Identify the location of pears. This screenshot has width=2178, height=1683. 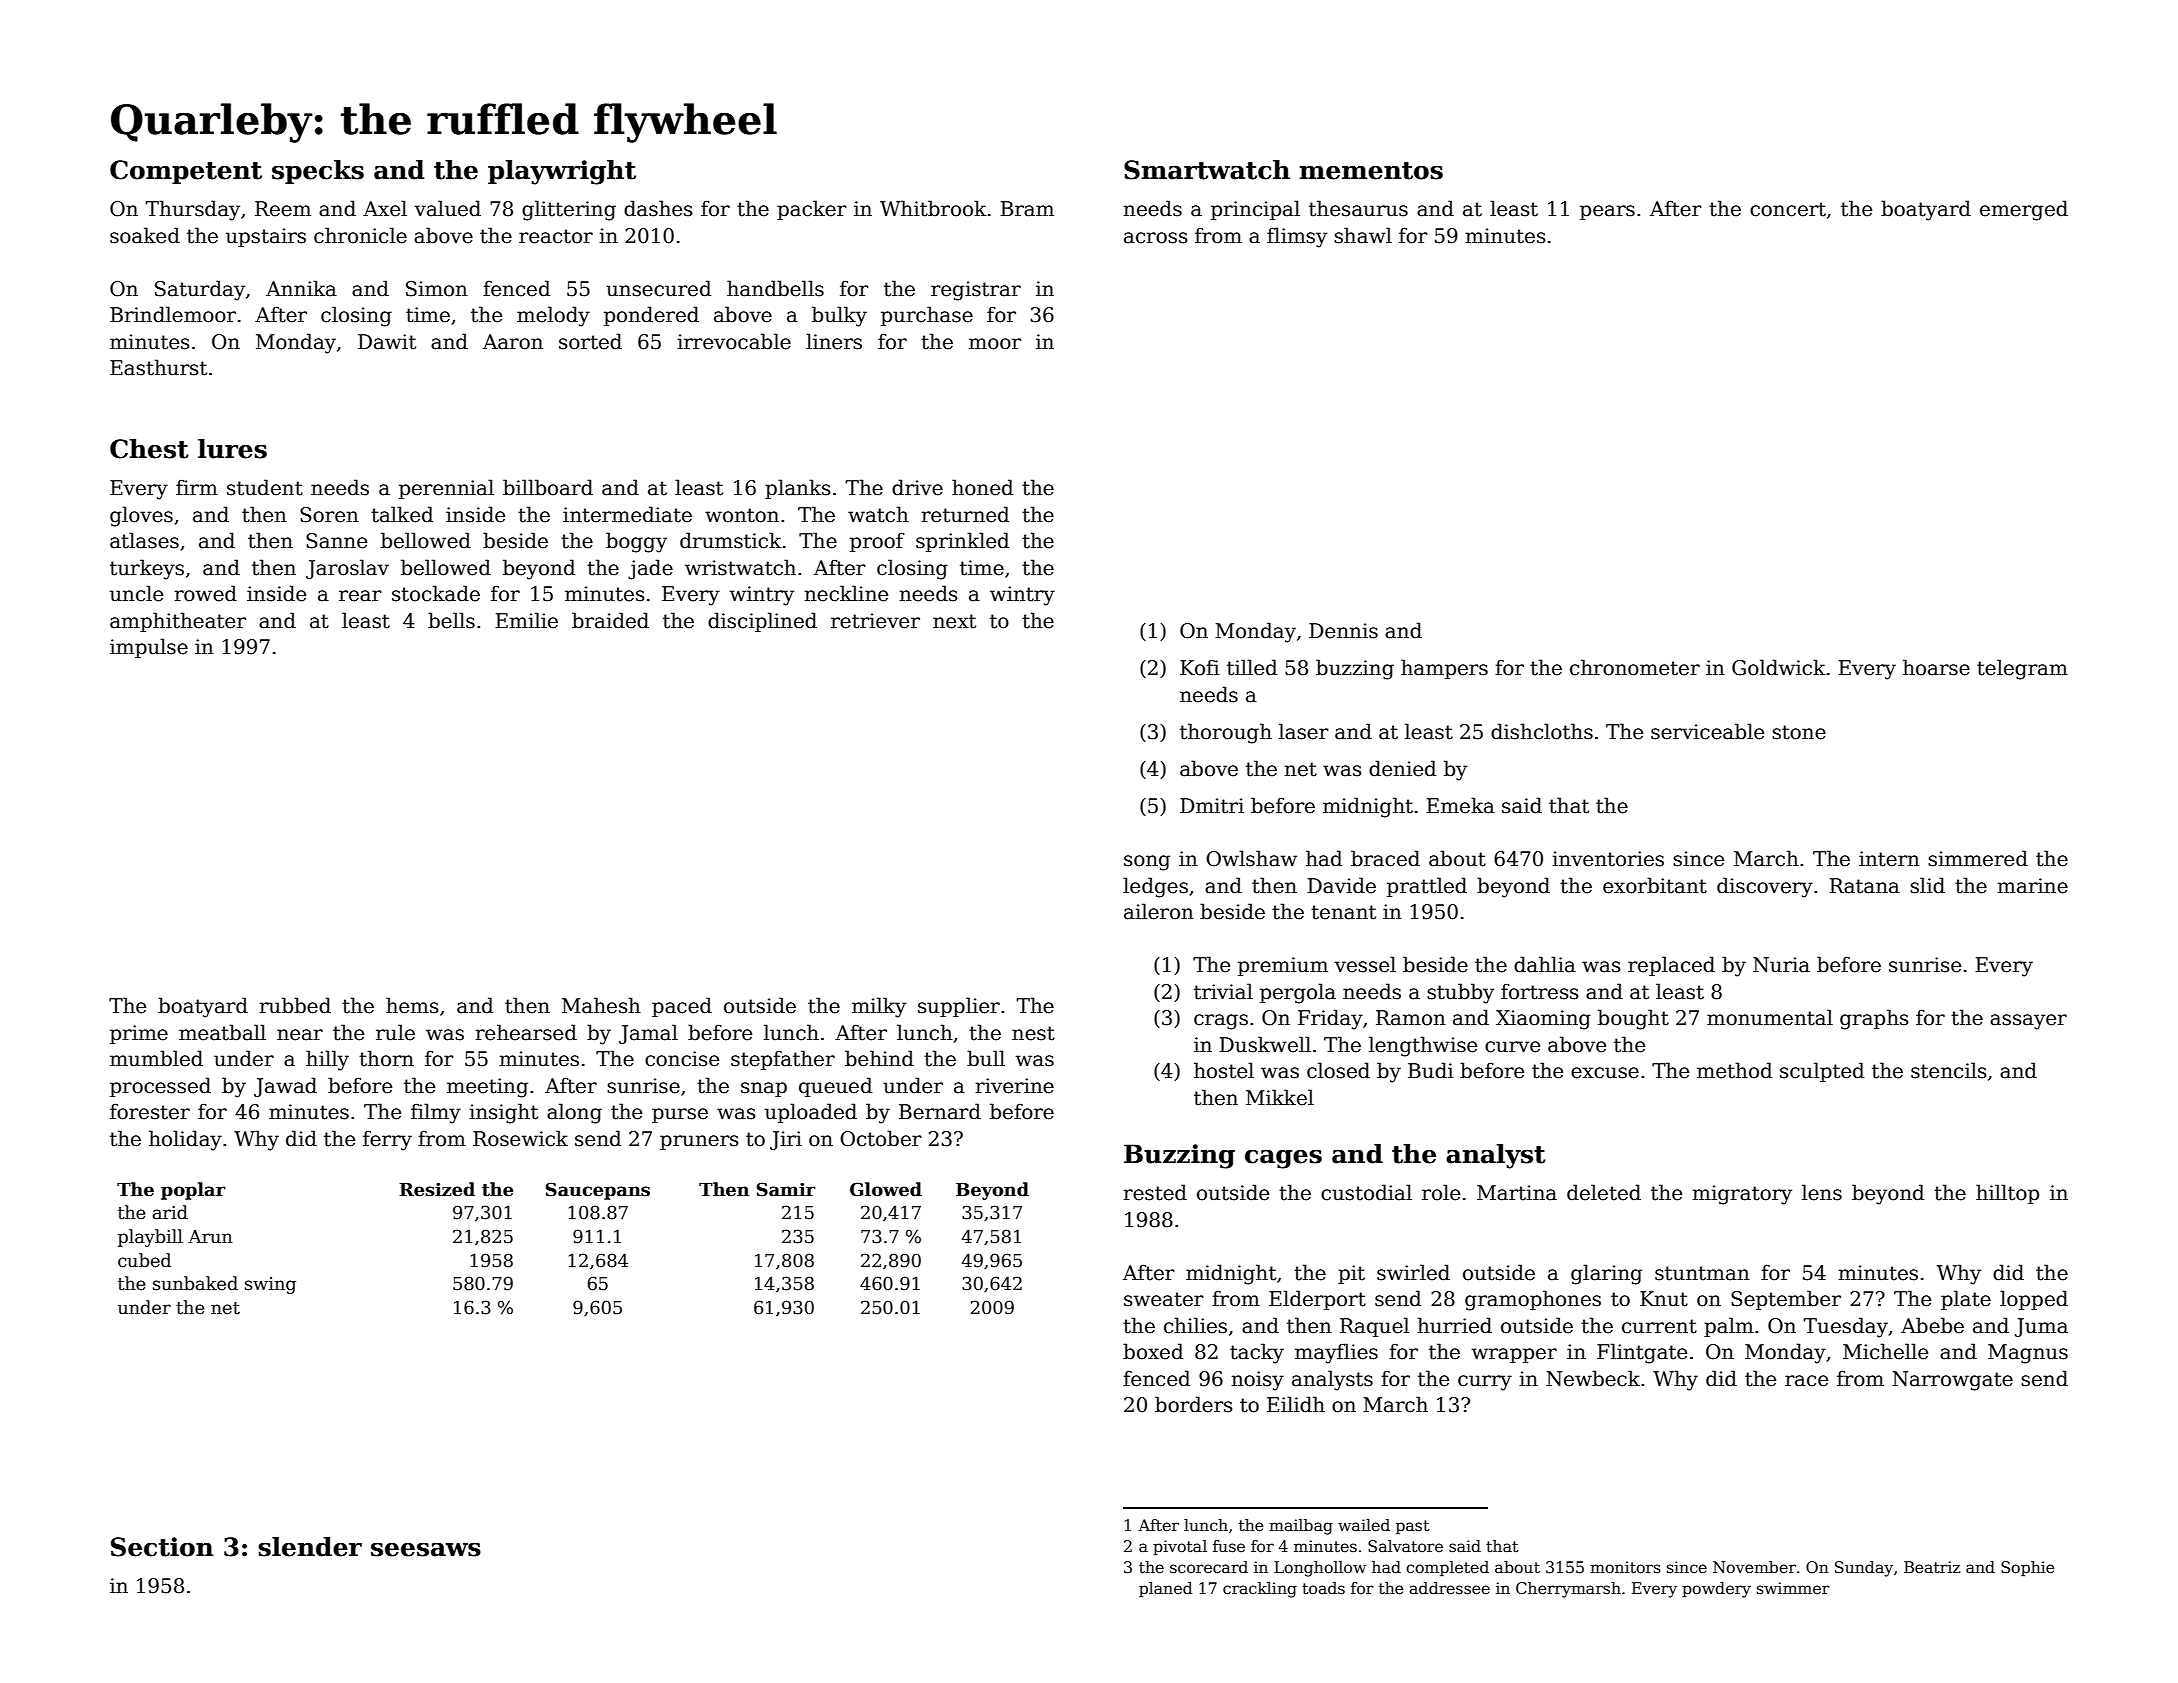
(1607, 212).
